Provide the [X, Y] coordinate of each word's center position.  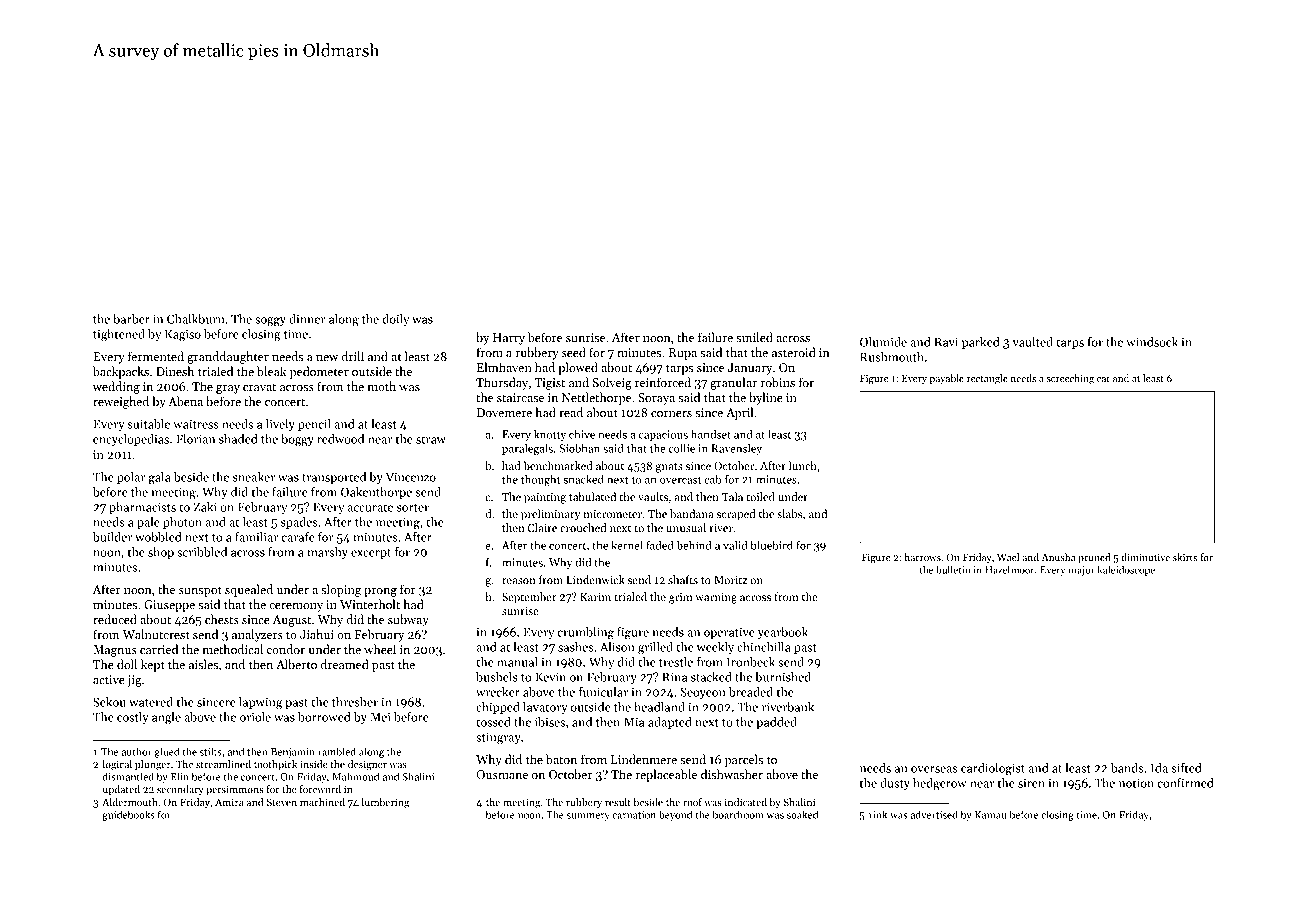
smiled [754, 337]
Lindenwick [595, 579]
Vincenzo [411, 477]
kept [153, 665]
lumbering [385, 803]
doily [395, 320]
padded [776, 723]
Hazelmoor [1009, 569]
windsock [1152, 342]
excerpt [371, 554]
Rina [674, 677]
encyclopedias [131, 440]
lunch [803, 465]
